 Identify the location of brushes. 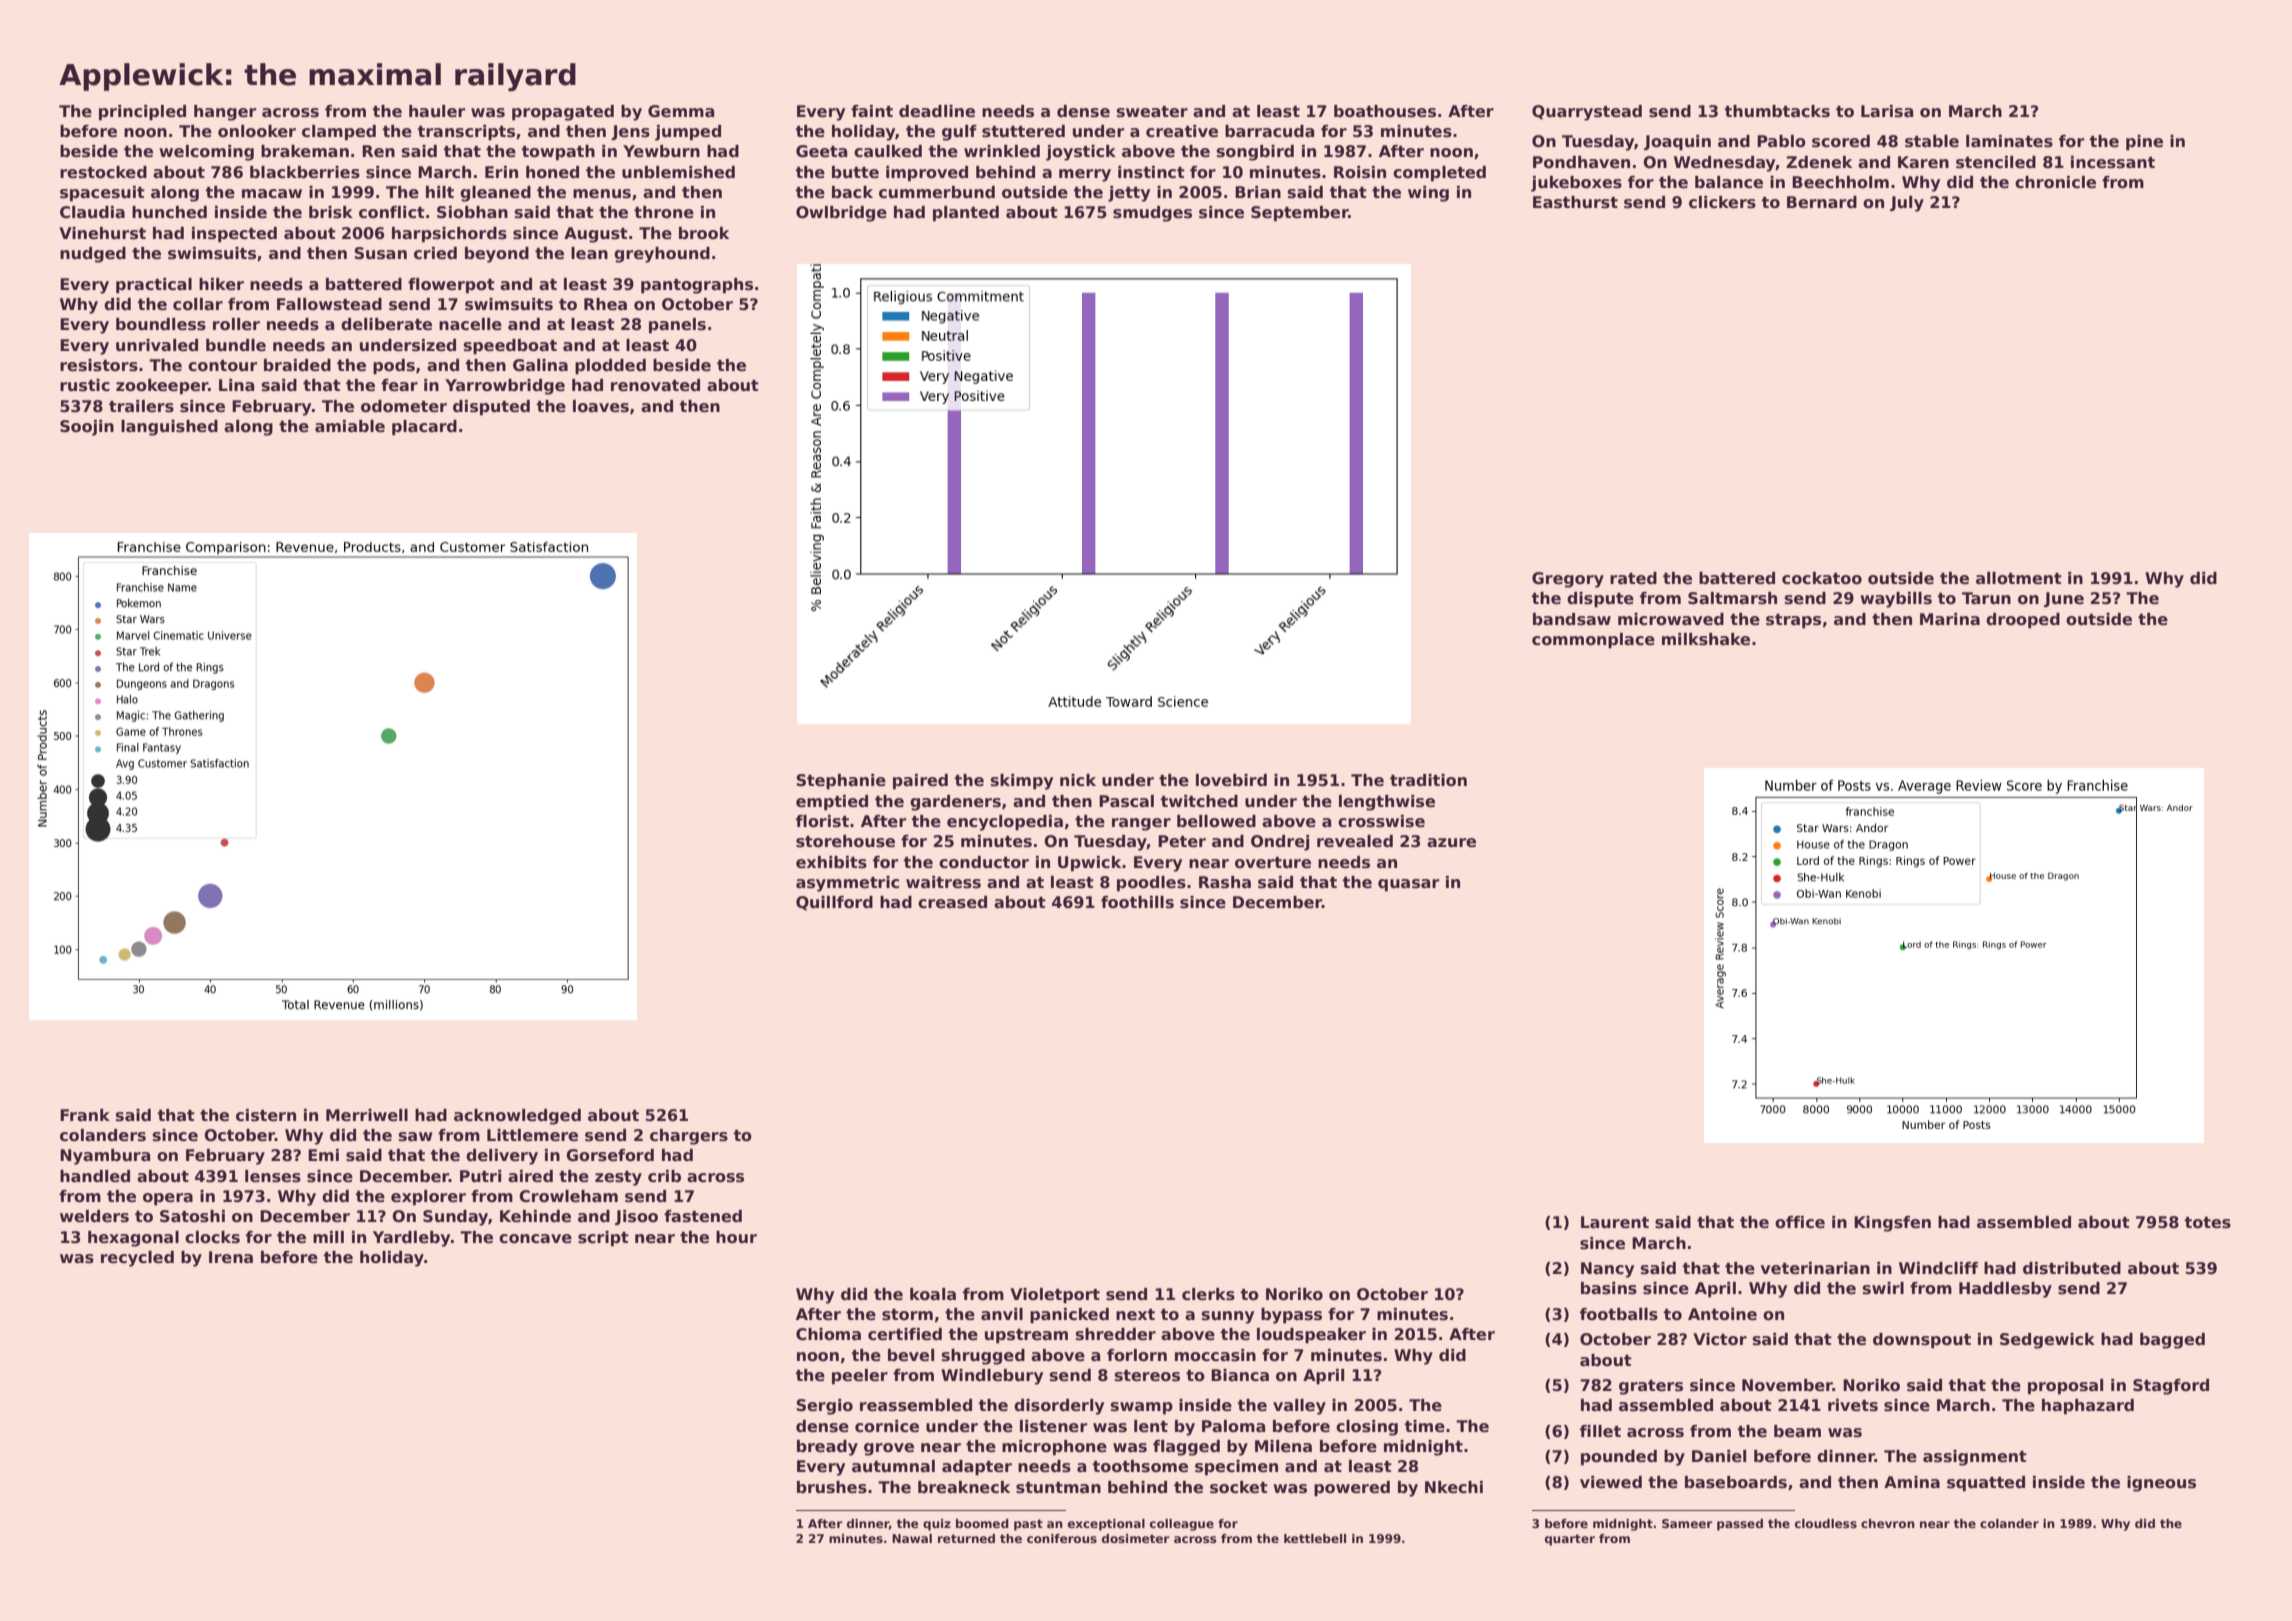
(832, 1487).
